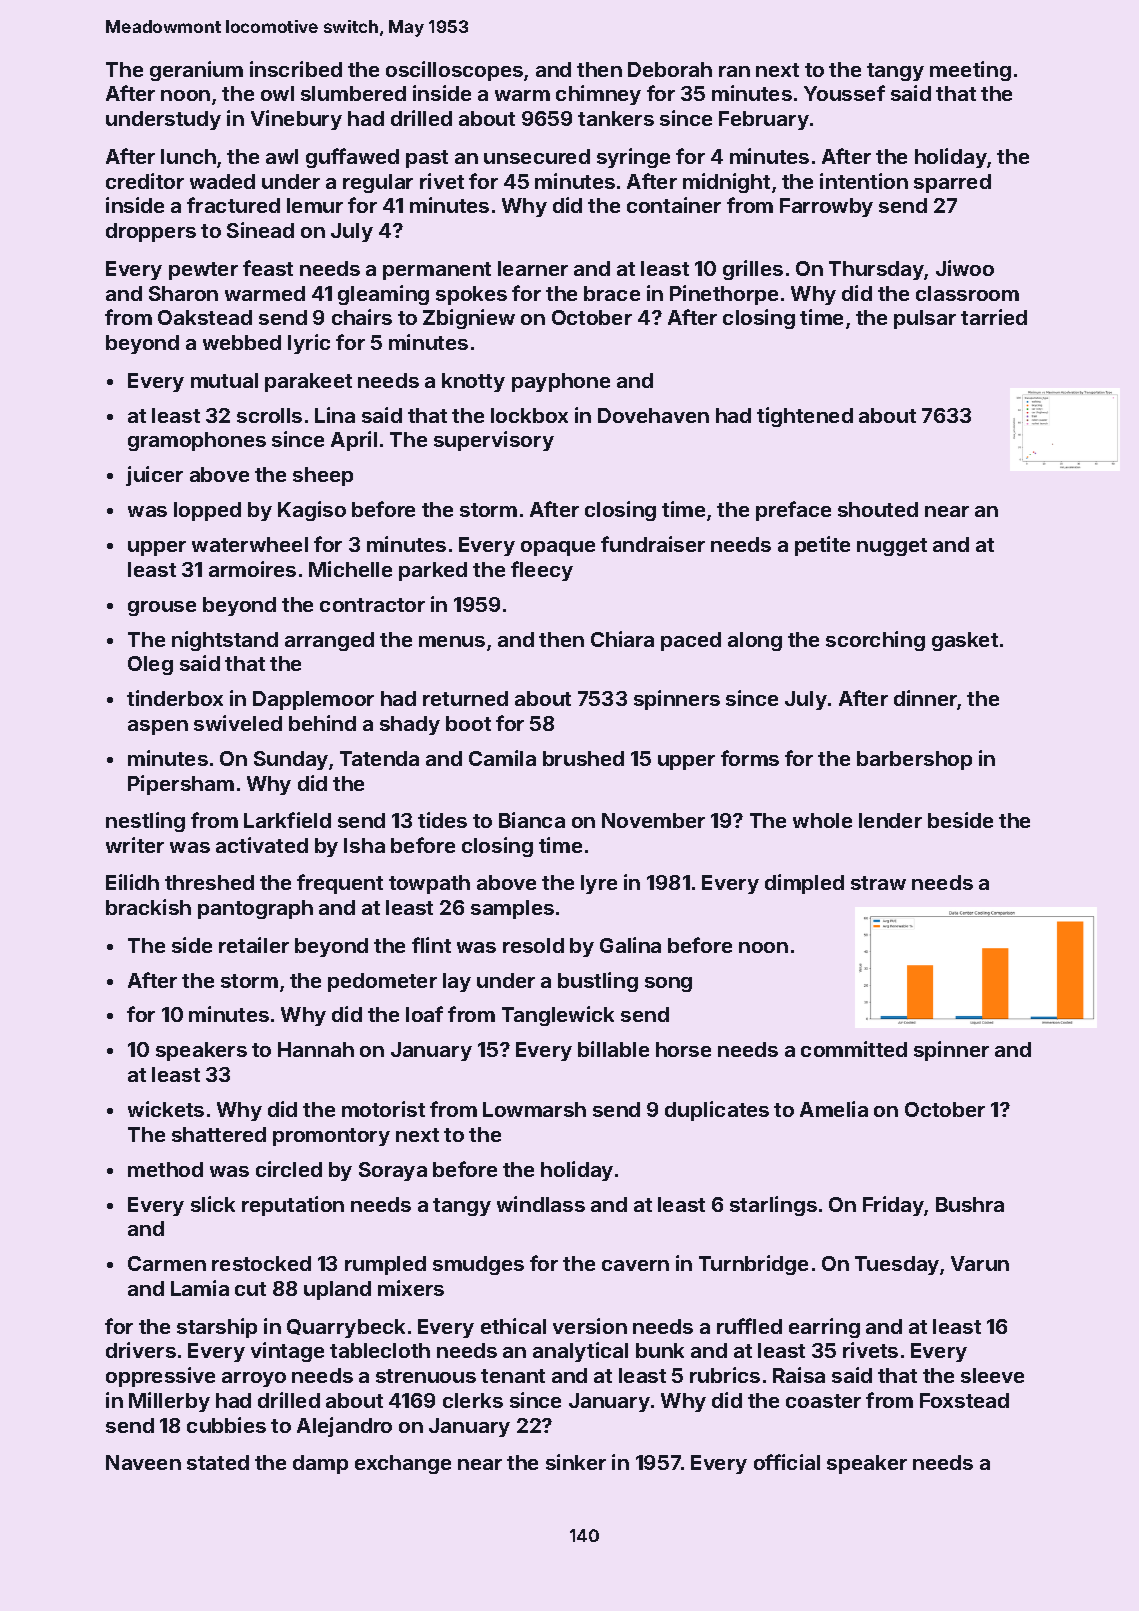 Image resolution: width=1139 pixels, height=1611 pixels. What do you see at coordinates (340, 884) in the image?
I see `frequent` at bounding box center [340, 884].
